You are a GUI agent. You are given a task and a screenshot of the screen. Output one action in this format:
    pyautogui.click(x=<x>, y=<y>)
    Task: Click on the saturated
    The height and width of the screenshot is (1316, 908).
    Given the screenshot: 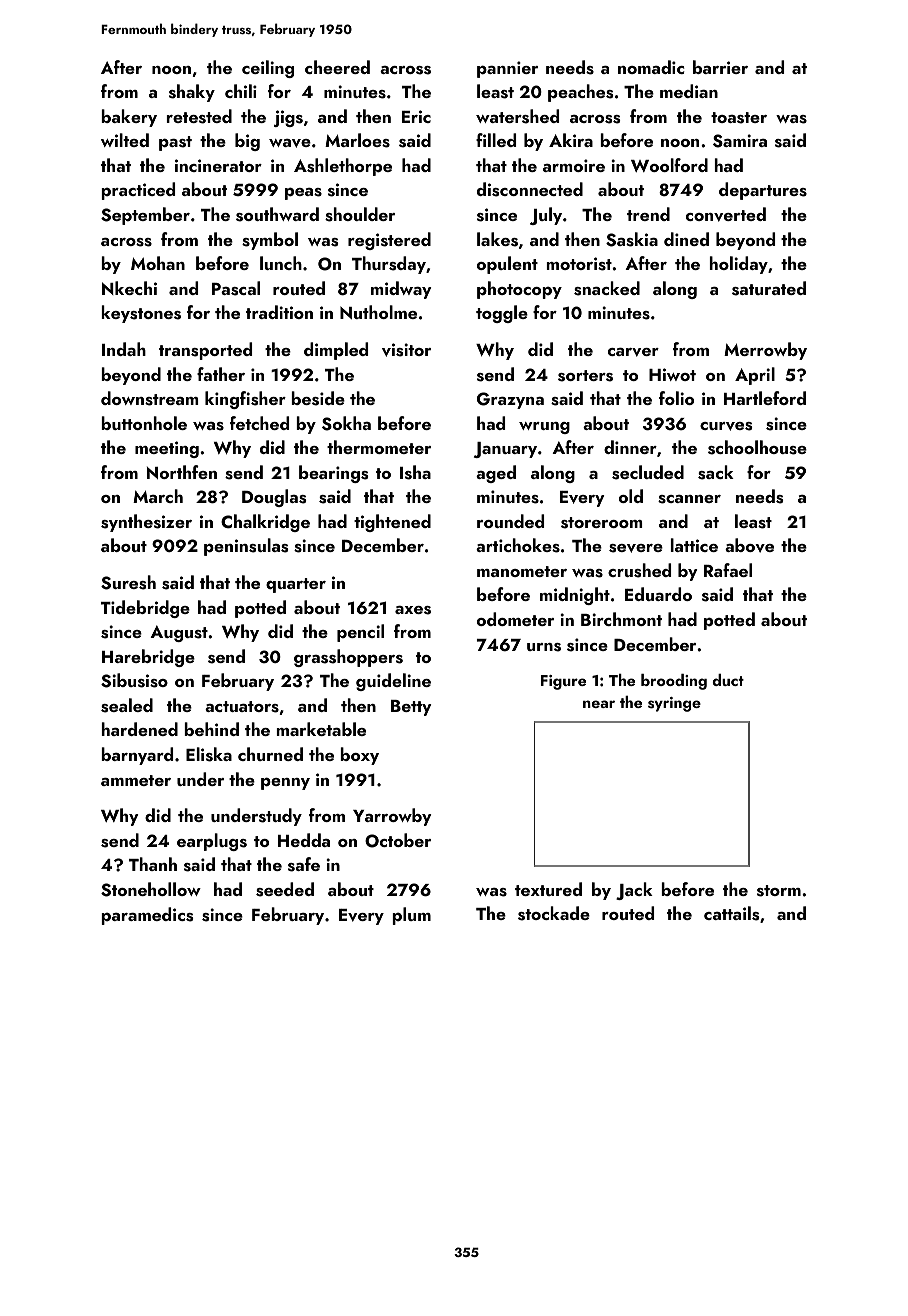 What is the action you would take?
    pyautogui.click(x=769, y=288)
